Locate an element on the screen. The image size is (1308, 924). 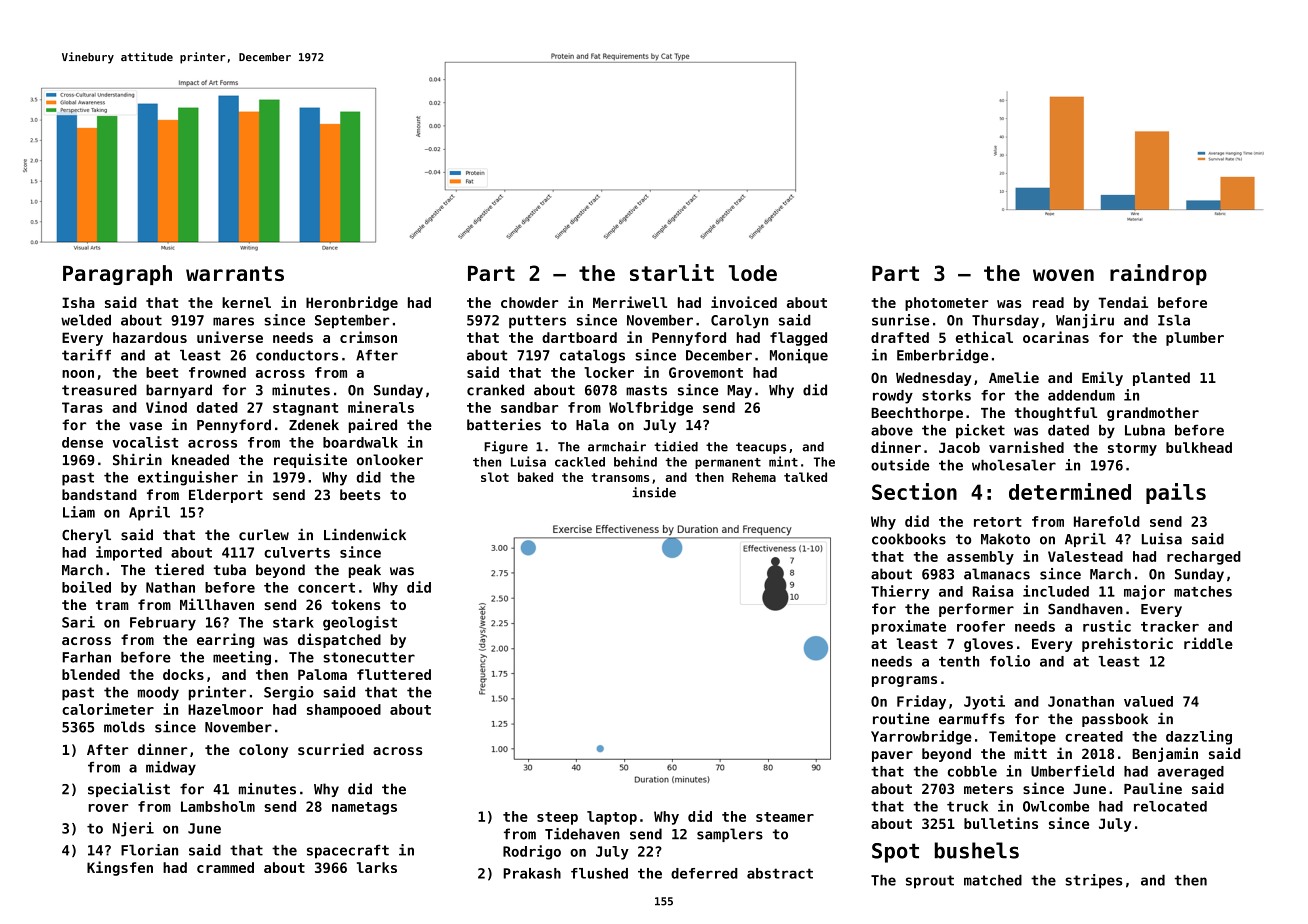
starlit is located at coordinates (672, 272).
